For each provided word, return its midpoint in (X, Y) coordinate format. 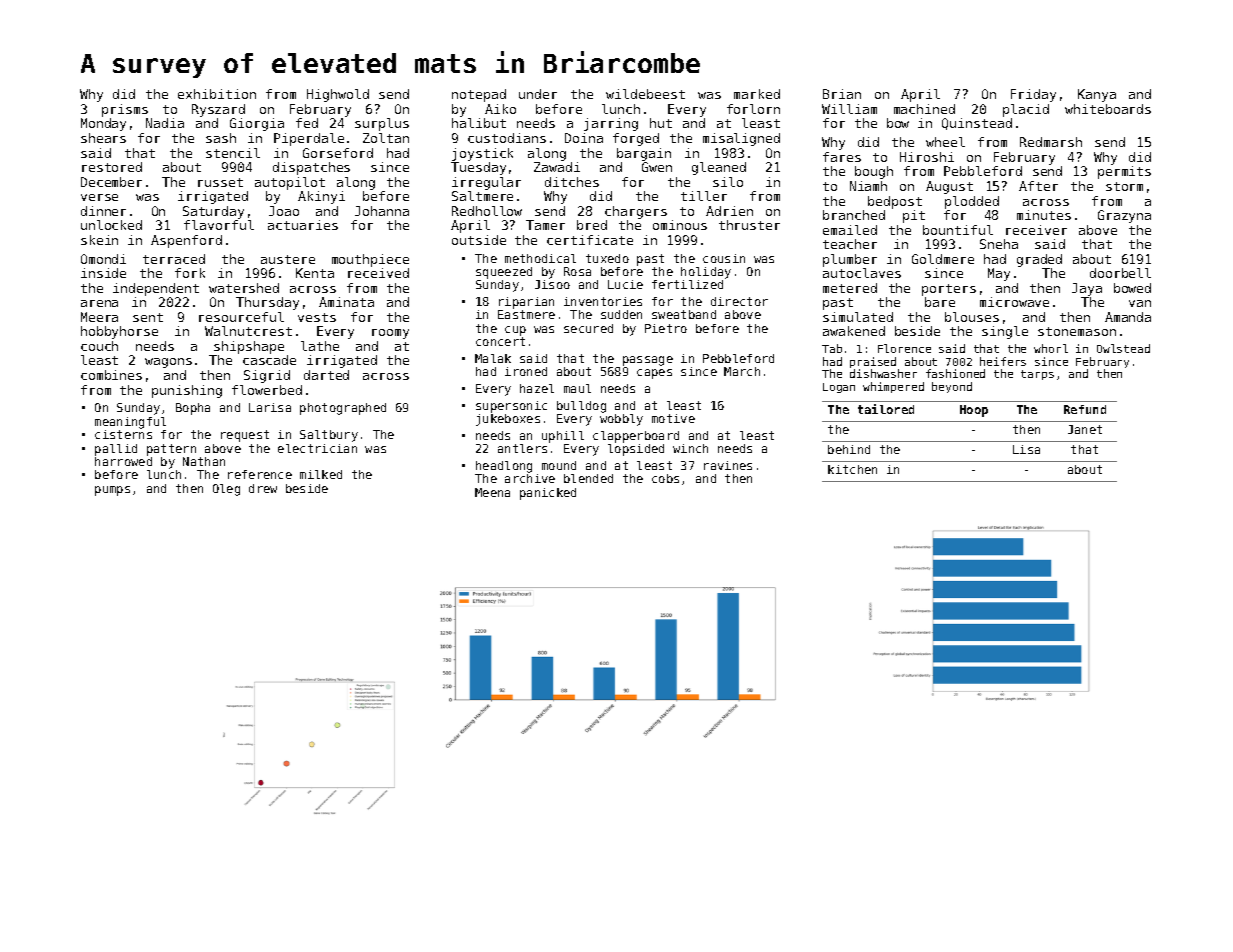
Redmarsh (1051, 142)
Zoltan (386, 138)
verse (99, 197)
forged (636, 139)
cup (515, 331)
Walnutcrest (248, 331)
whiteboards (1108, 109)
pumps (112, 491)
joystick (482, 154)
